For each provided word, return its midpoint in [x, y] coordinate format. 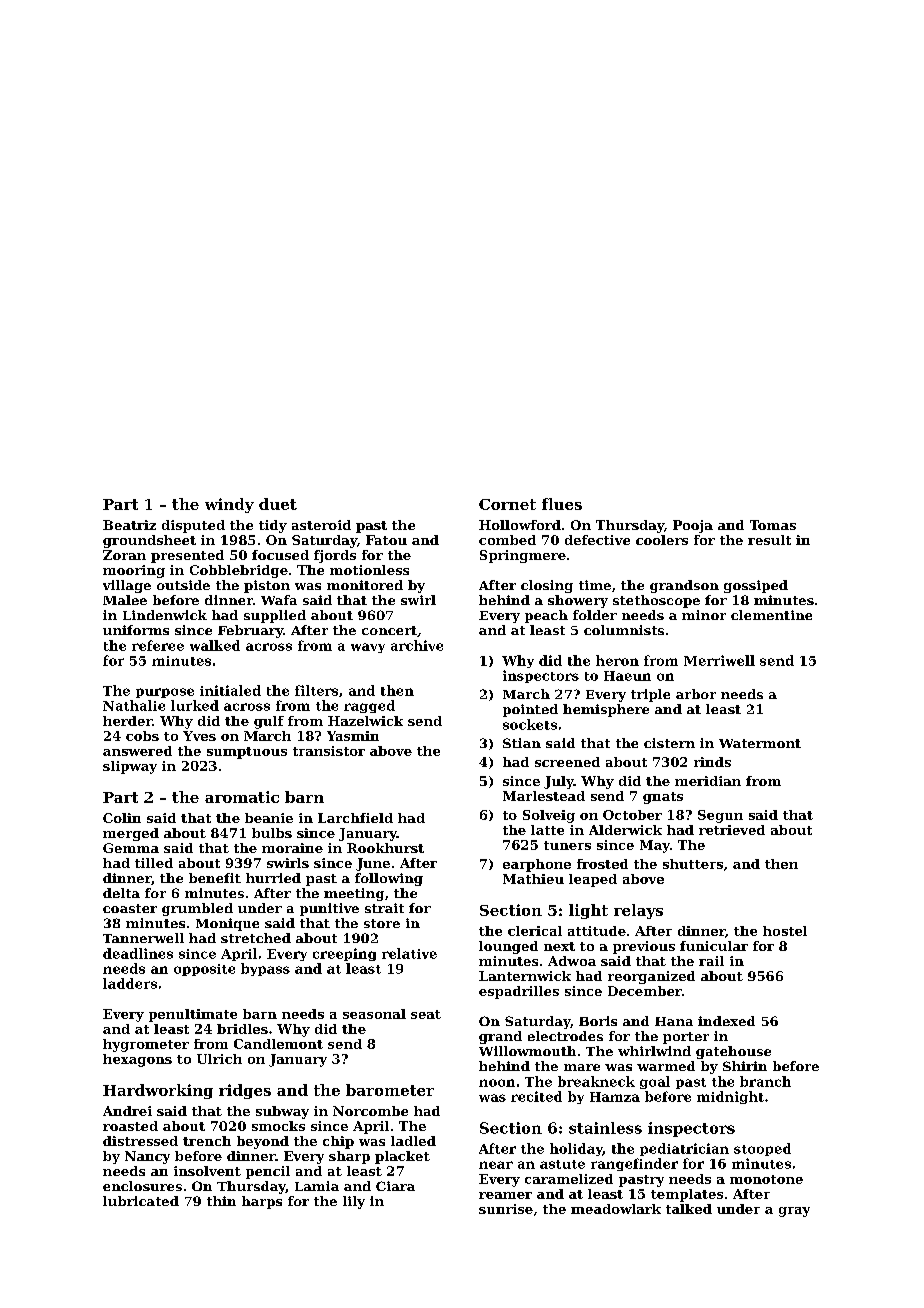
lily [354, 1202]
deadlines [138, 953]
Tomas [773, 525]
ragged [369, 706]
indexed [726, 1021]
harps [262, 1202]
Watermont [760, 743]
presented [187, 556]
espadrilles [519, 992]
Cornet [507, 504]
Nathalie [134, 705]
